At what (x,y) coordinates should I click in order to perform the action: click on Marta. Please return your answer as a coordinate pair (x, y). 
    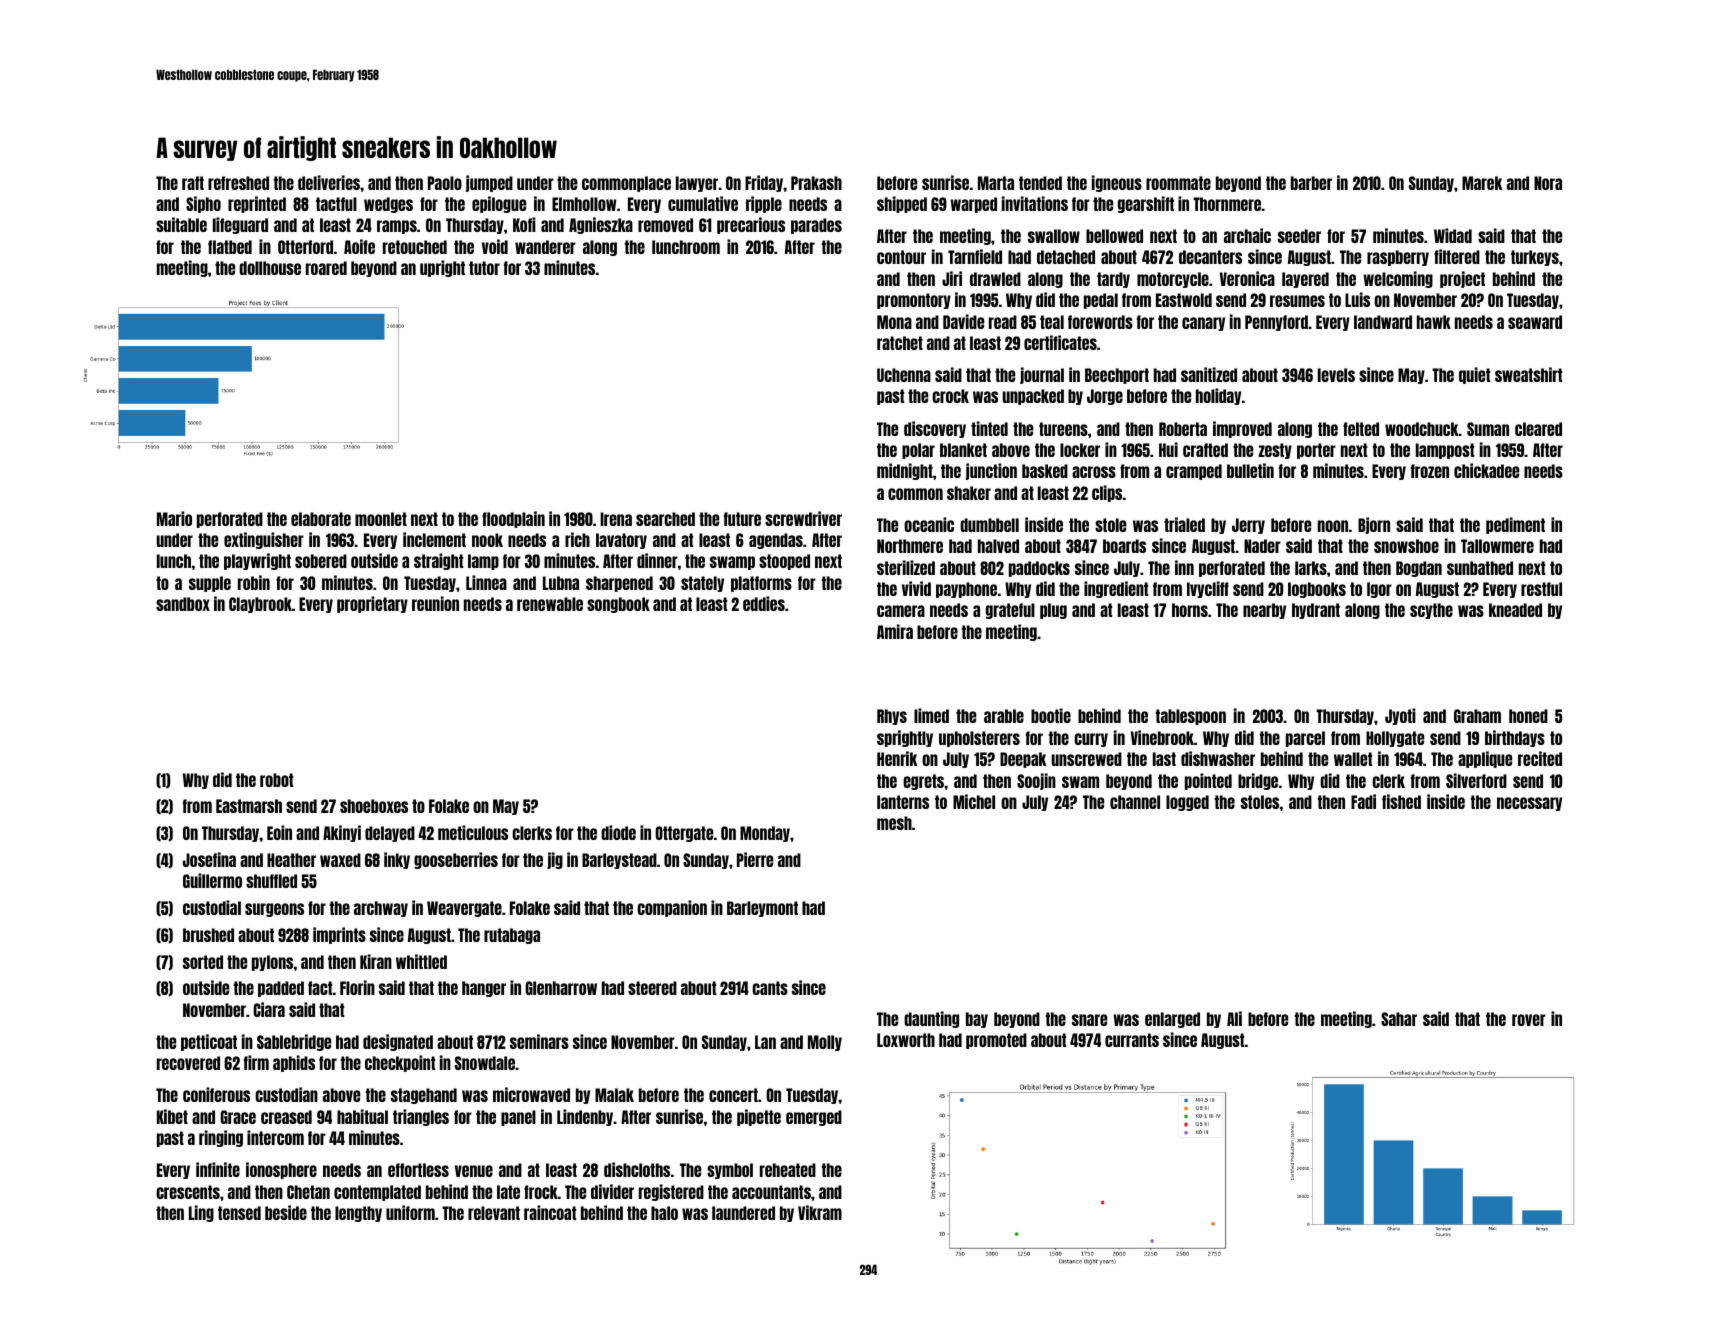
    Looking at the image, I should click on (996, 183).
